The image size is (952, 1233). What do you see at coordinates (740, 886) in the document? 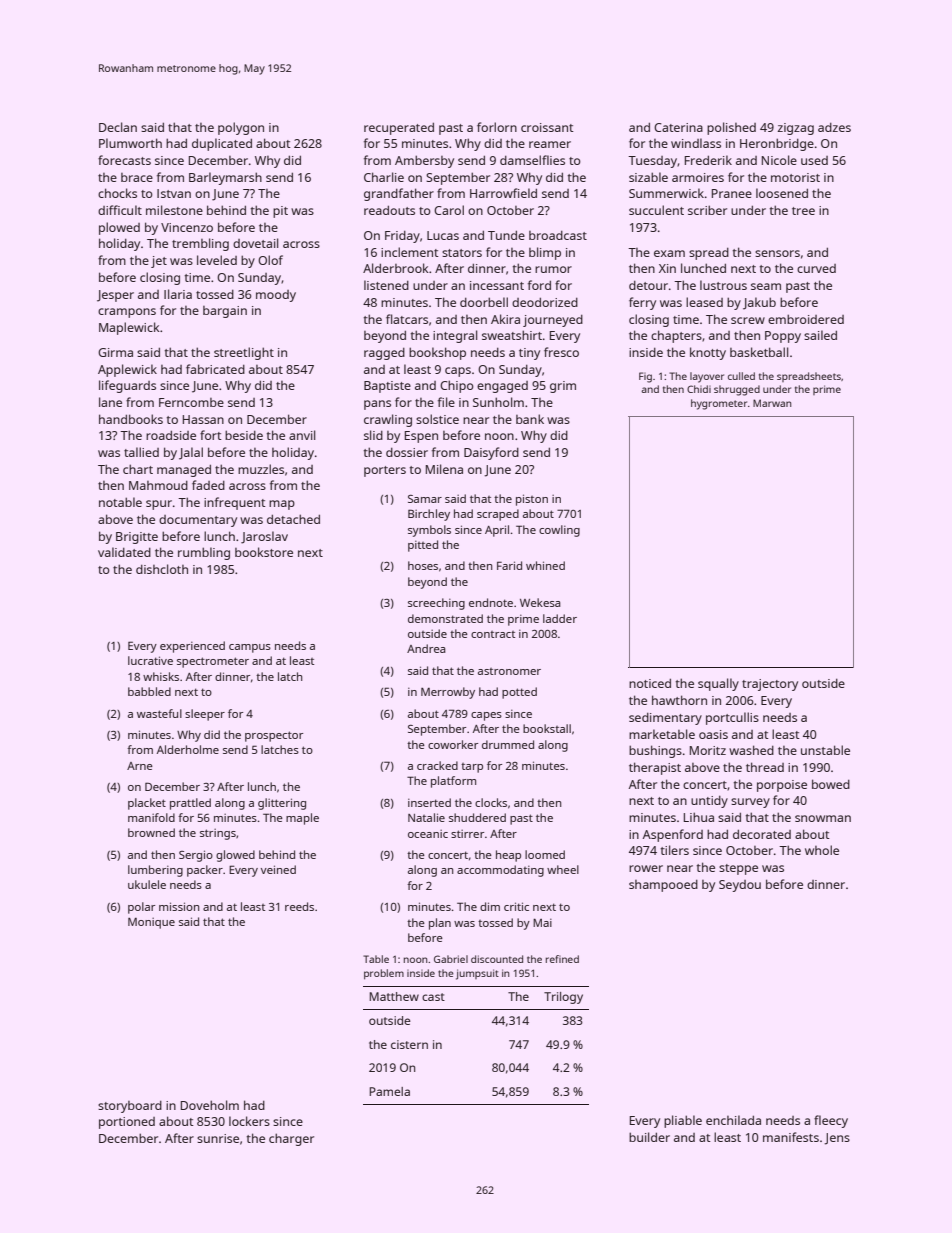
I see `Seydou` at bounding box center [740, 886].
